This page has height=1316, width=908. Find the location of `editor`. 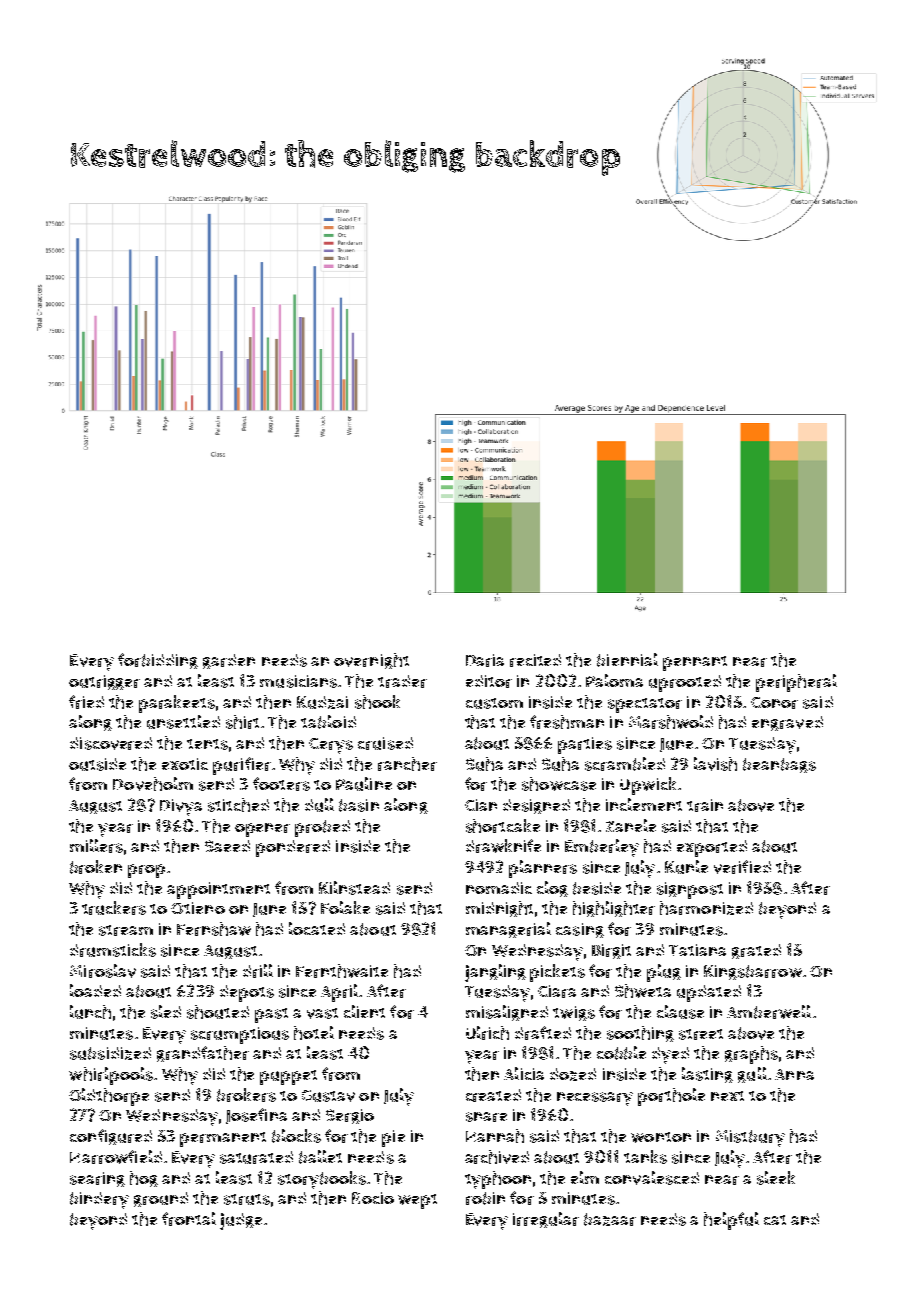

editor is located at coordinates (489, 681).
